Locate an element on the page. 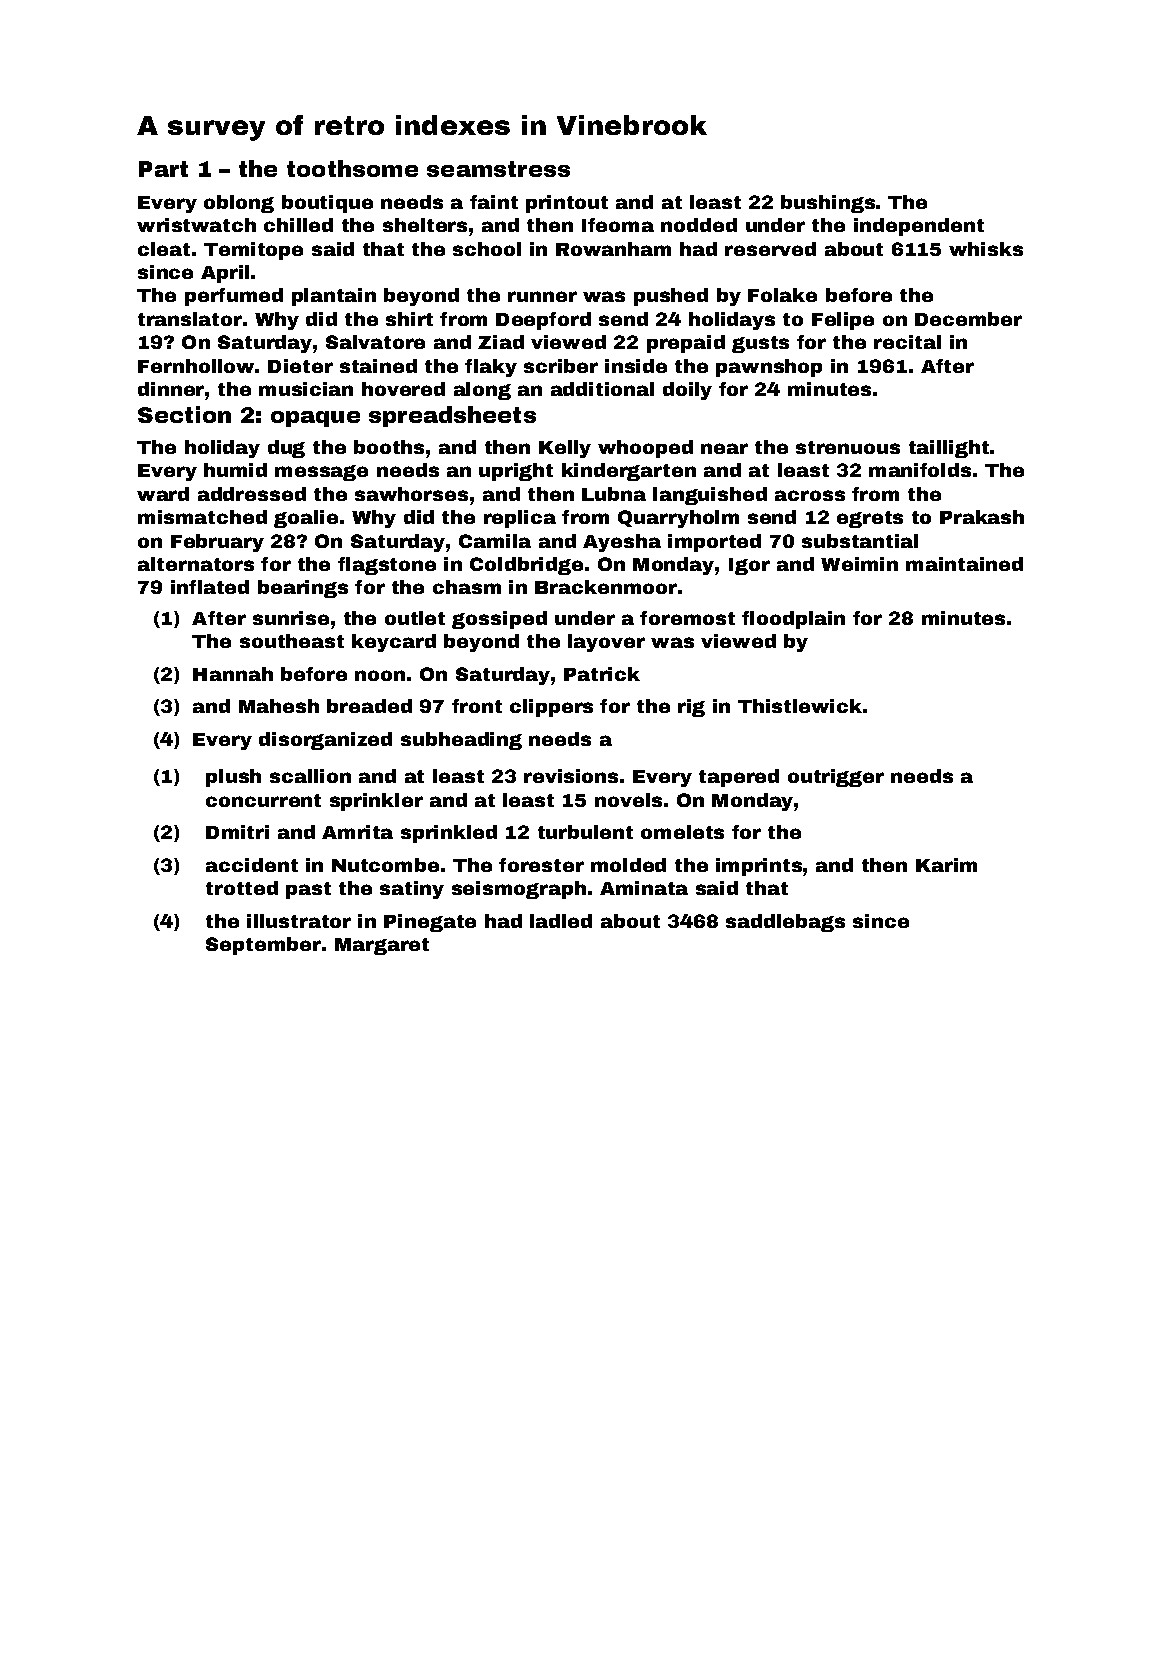 This image has width=1165, height=1654. outrigger is located at coordinates (836, 778).
